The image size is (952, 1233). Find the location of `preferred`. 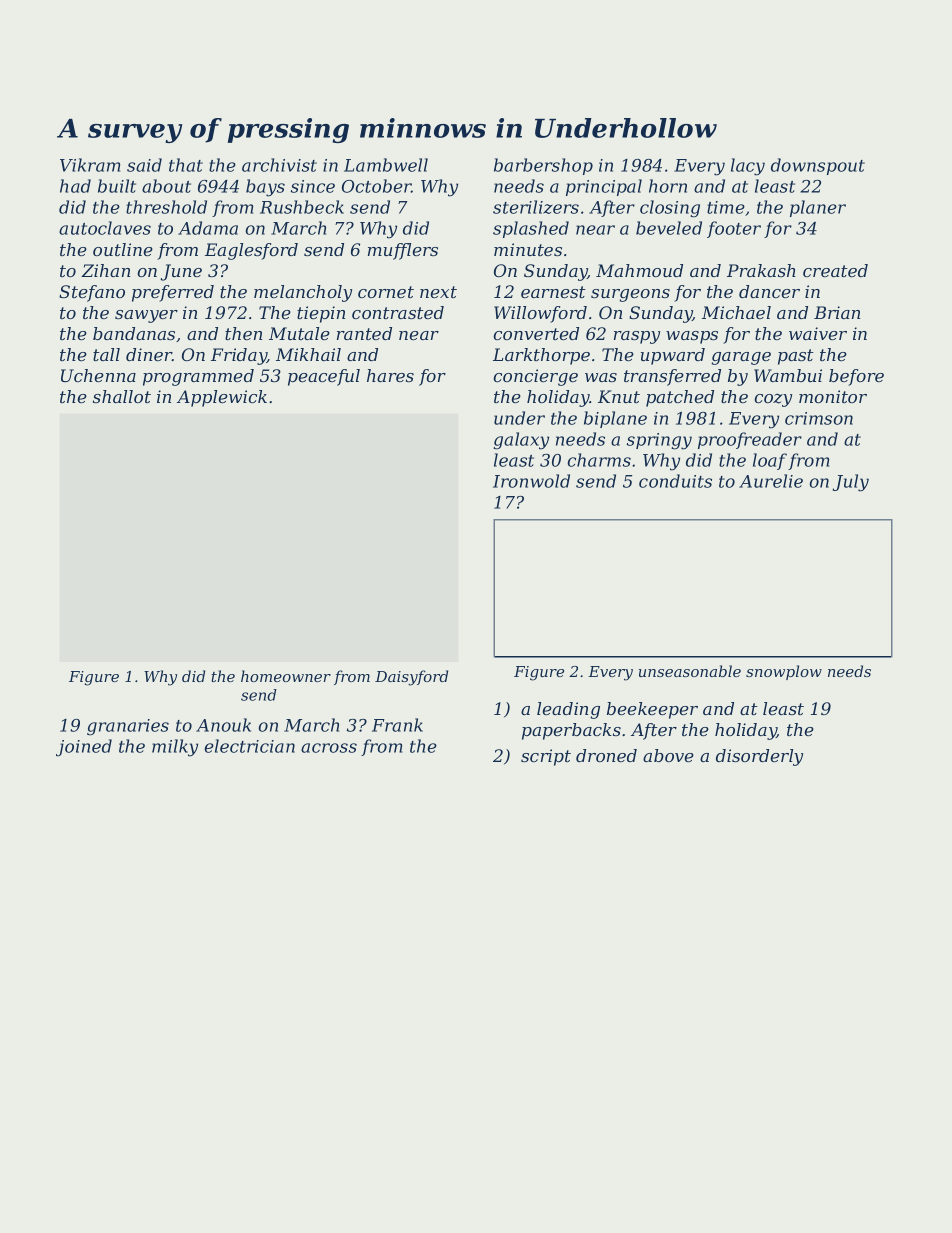

preferred is located at coordinates (173, 293).
